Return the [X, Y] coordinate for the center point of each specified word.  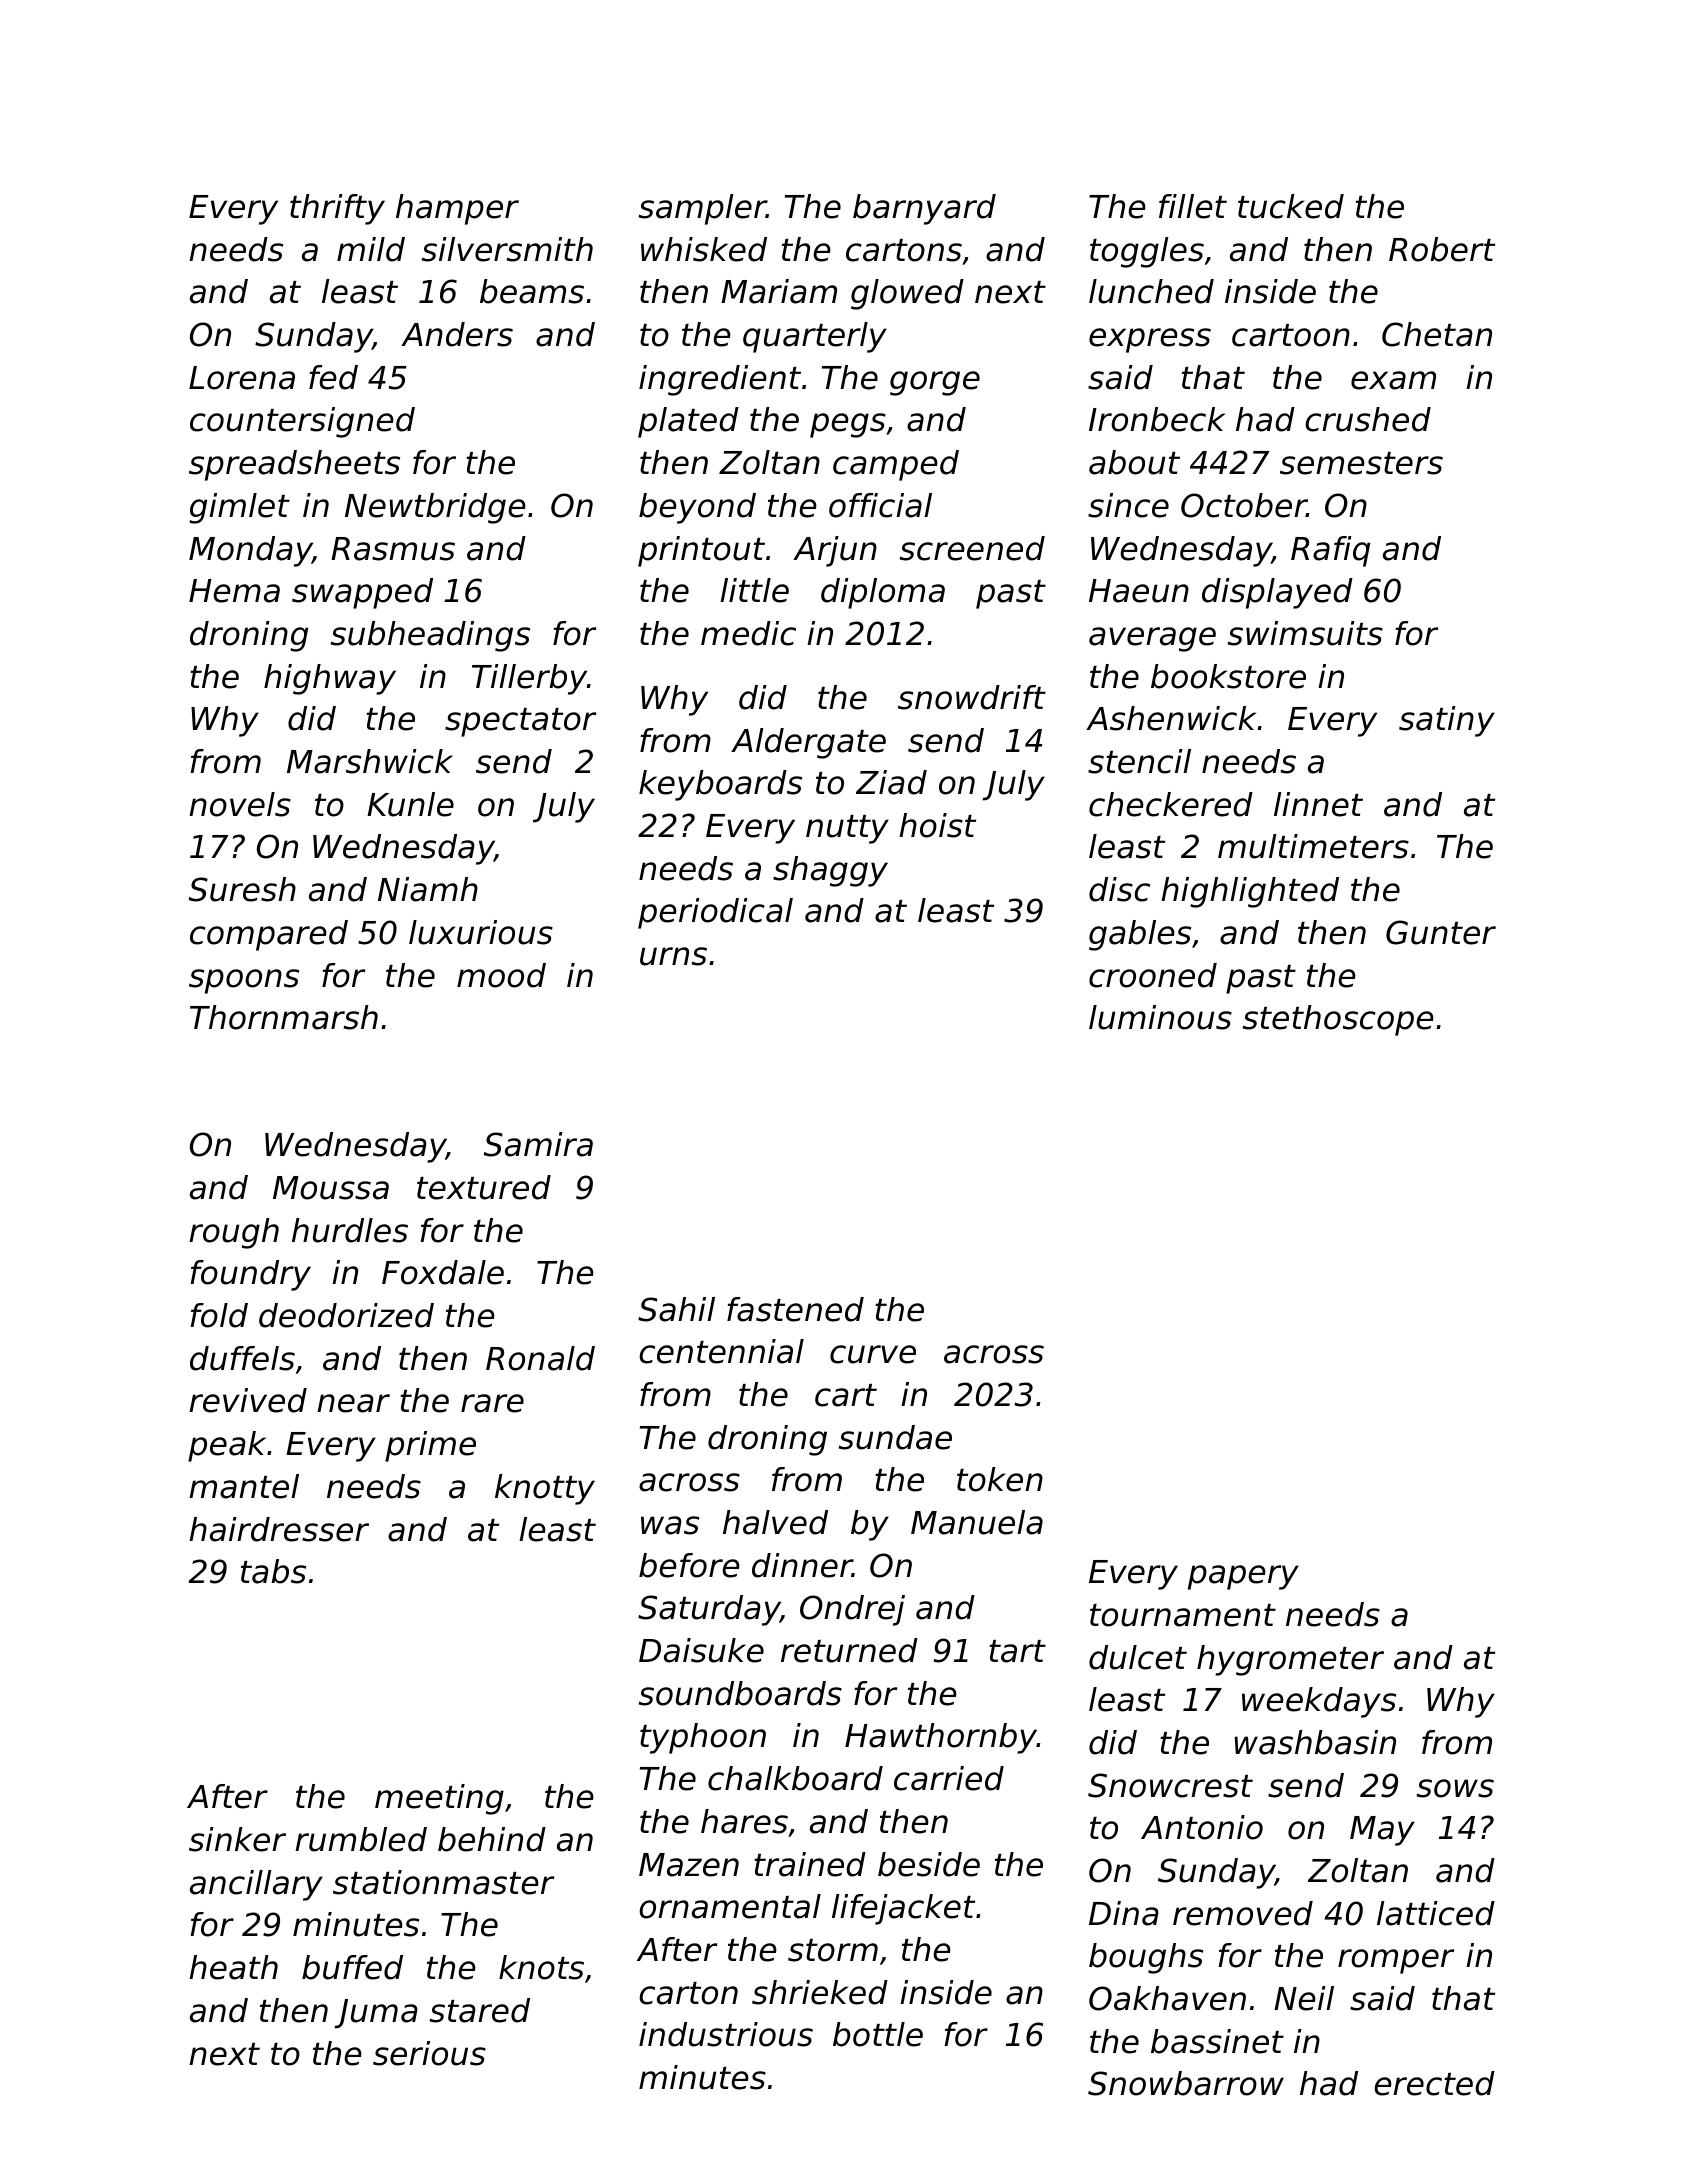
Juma [376, 2014]
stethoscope [1338, 1020]
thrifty [337, 209]
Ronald [540, 1358]
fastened [795, 1309]
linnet [1318, 804]
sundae [895, 1437]
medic [748, 633]
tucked [1291, 206]
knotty [545, 1489]
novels [240, 804]
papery [1243, 1577]
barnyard [924, 209]
